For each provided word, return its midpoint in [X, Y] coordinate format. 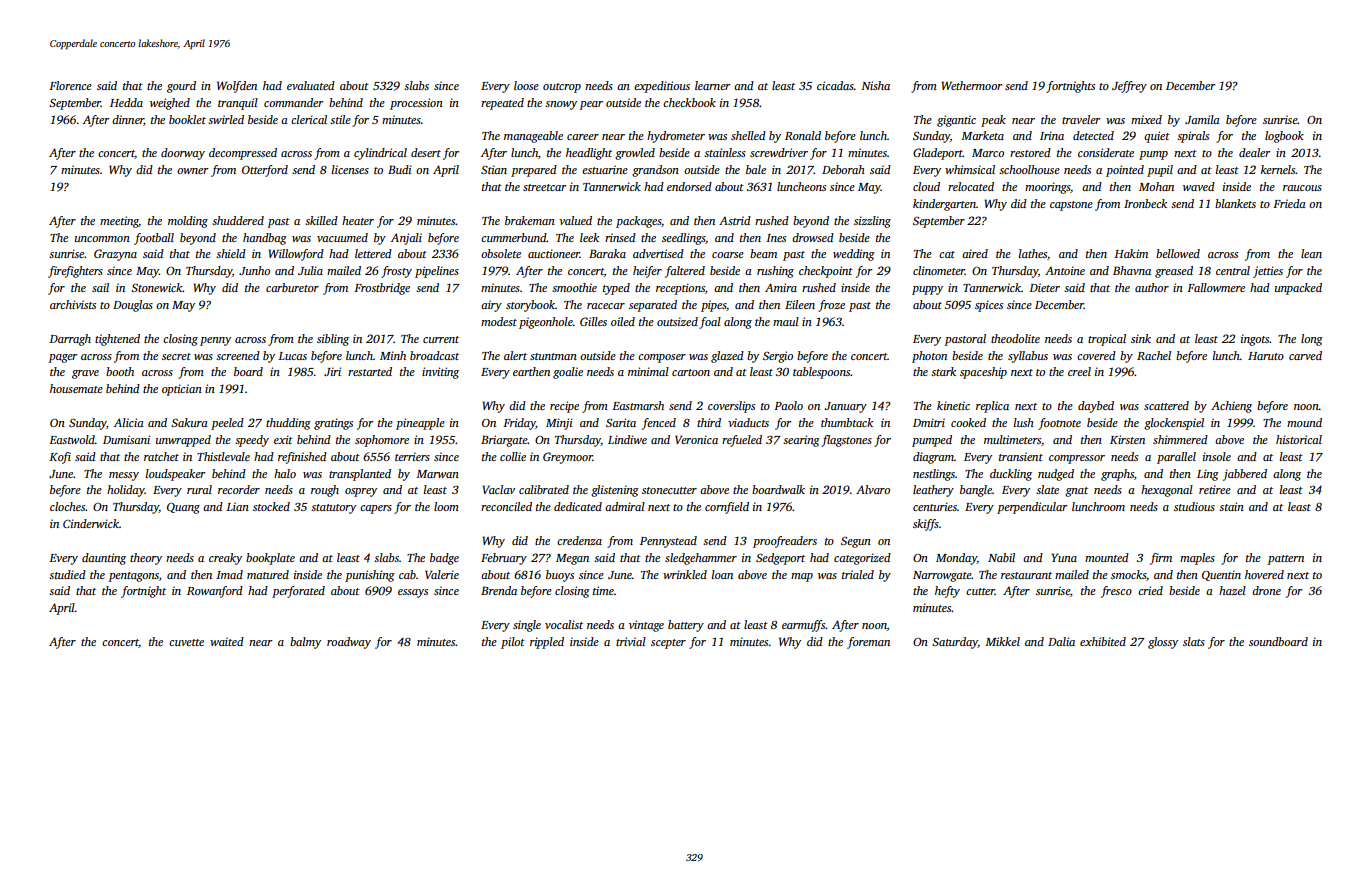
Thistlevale [223, 456]
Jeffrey [1129, 87]
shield [231, 253]
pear [591, 105]
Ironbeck [1145, 203]
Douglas [133, 306]
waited [227, 641]
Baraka [607, 253]
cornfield [727, 508]
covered [1096, 355]
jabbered [1245, 475]
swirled [226, 119]
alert [515, 355]
